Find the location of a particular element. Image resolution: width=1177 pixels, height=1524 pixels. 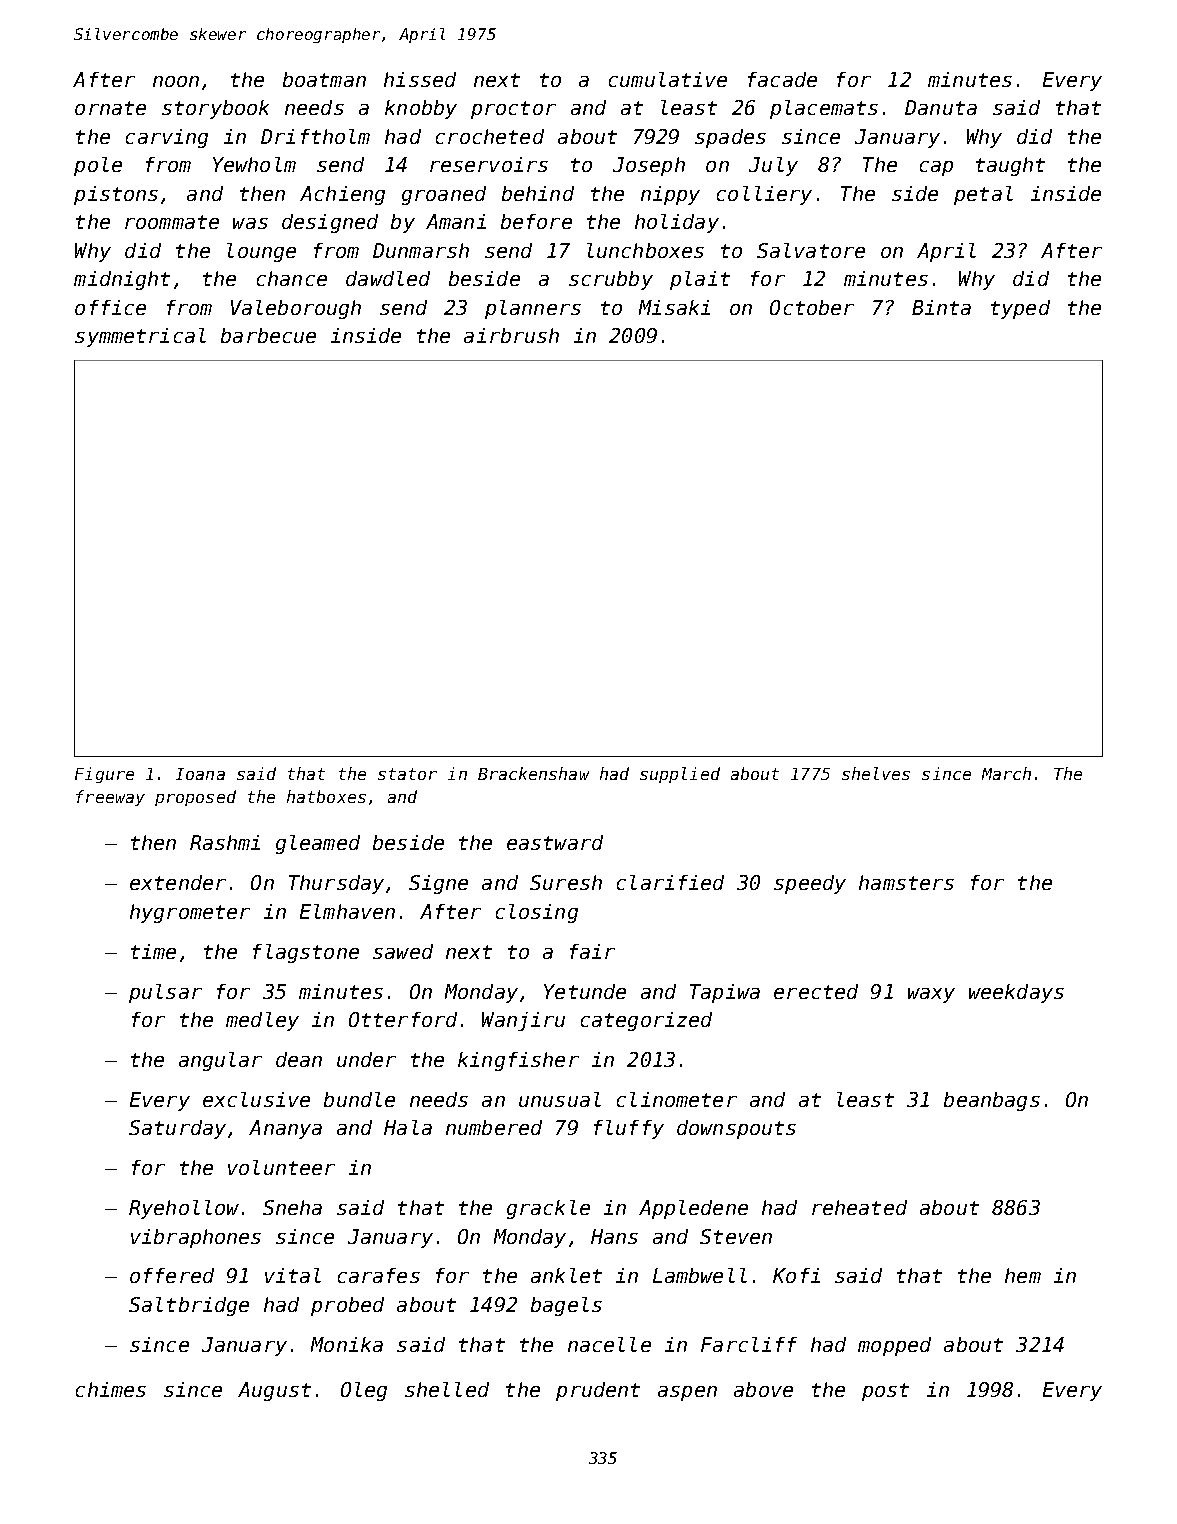

categorized is located at coordinates (646, 1021).
